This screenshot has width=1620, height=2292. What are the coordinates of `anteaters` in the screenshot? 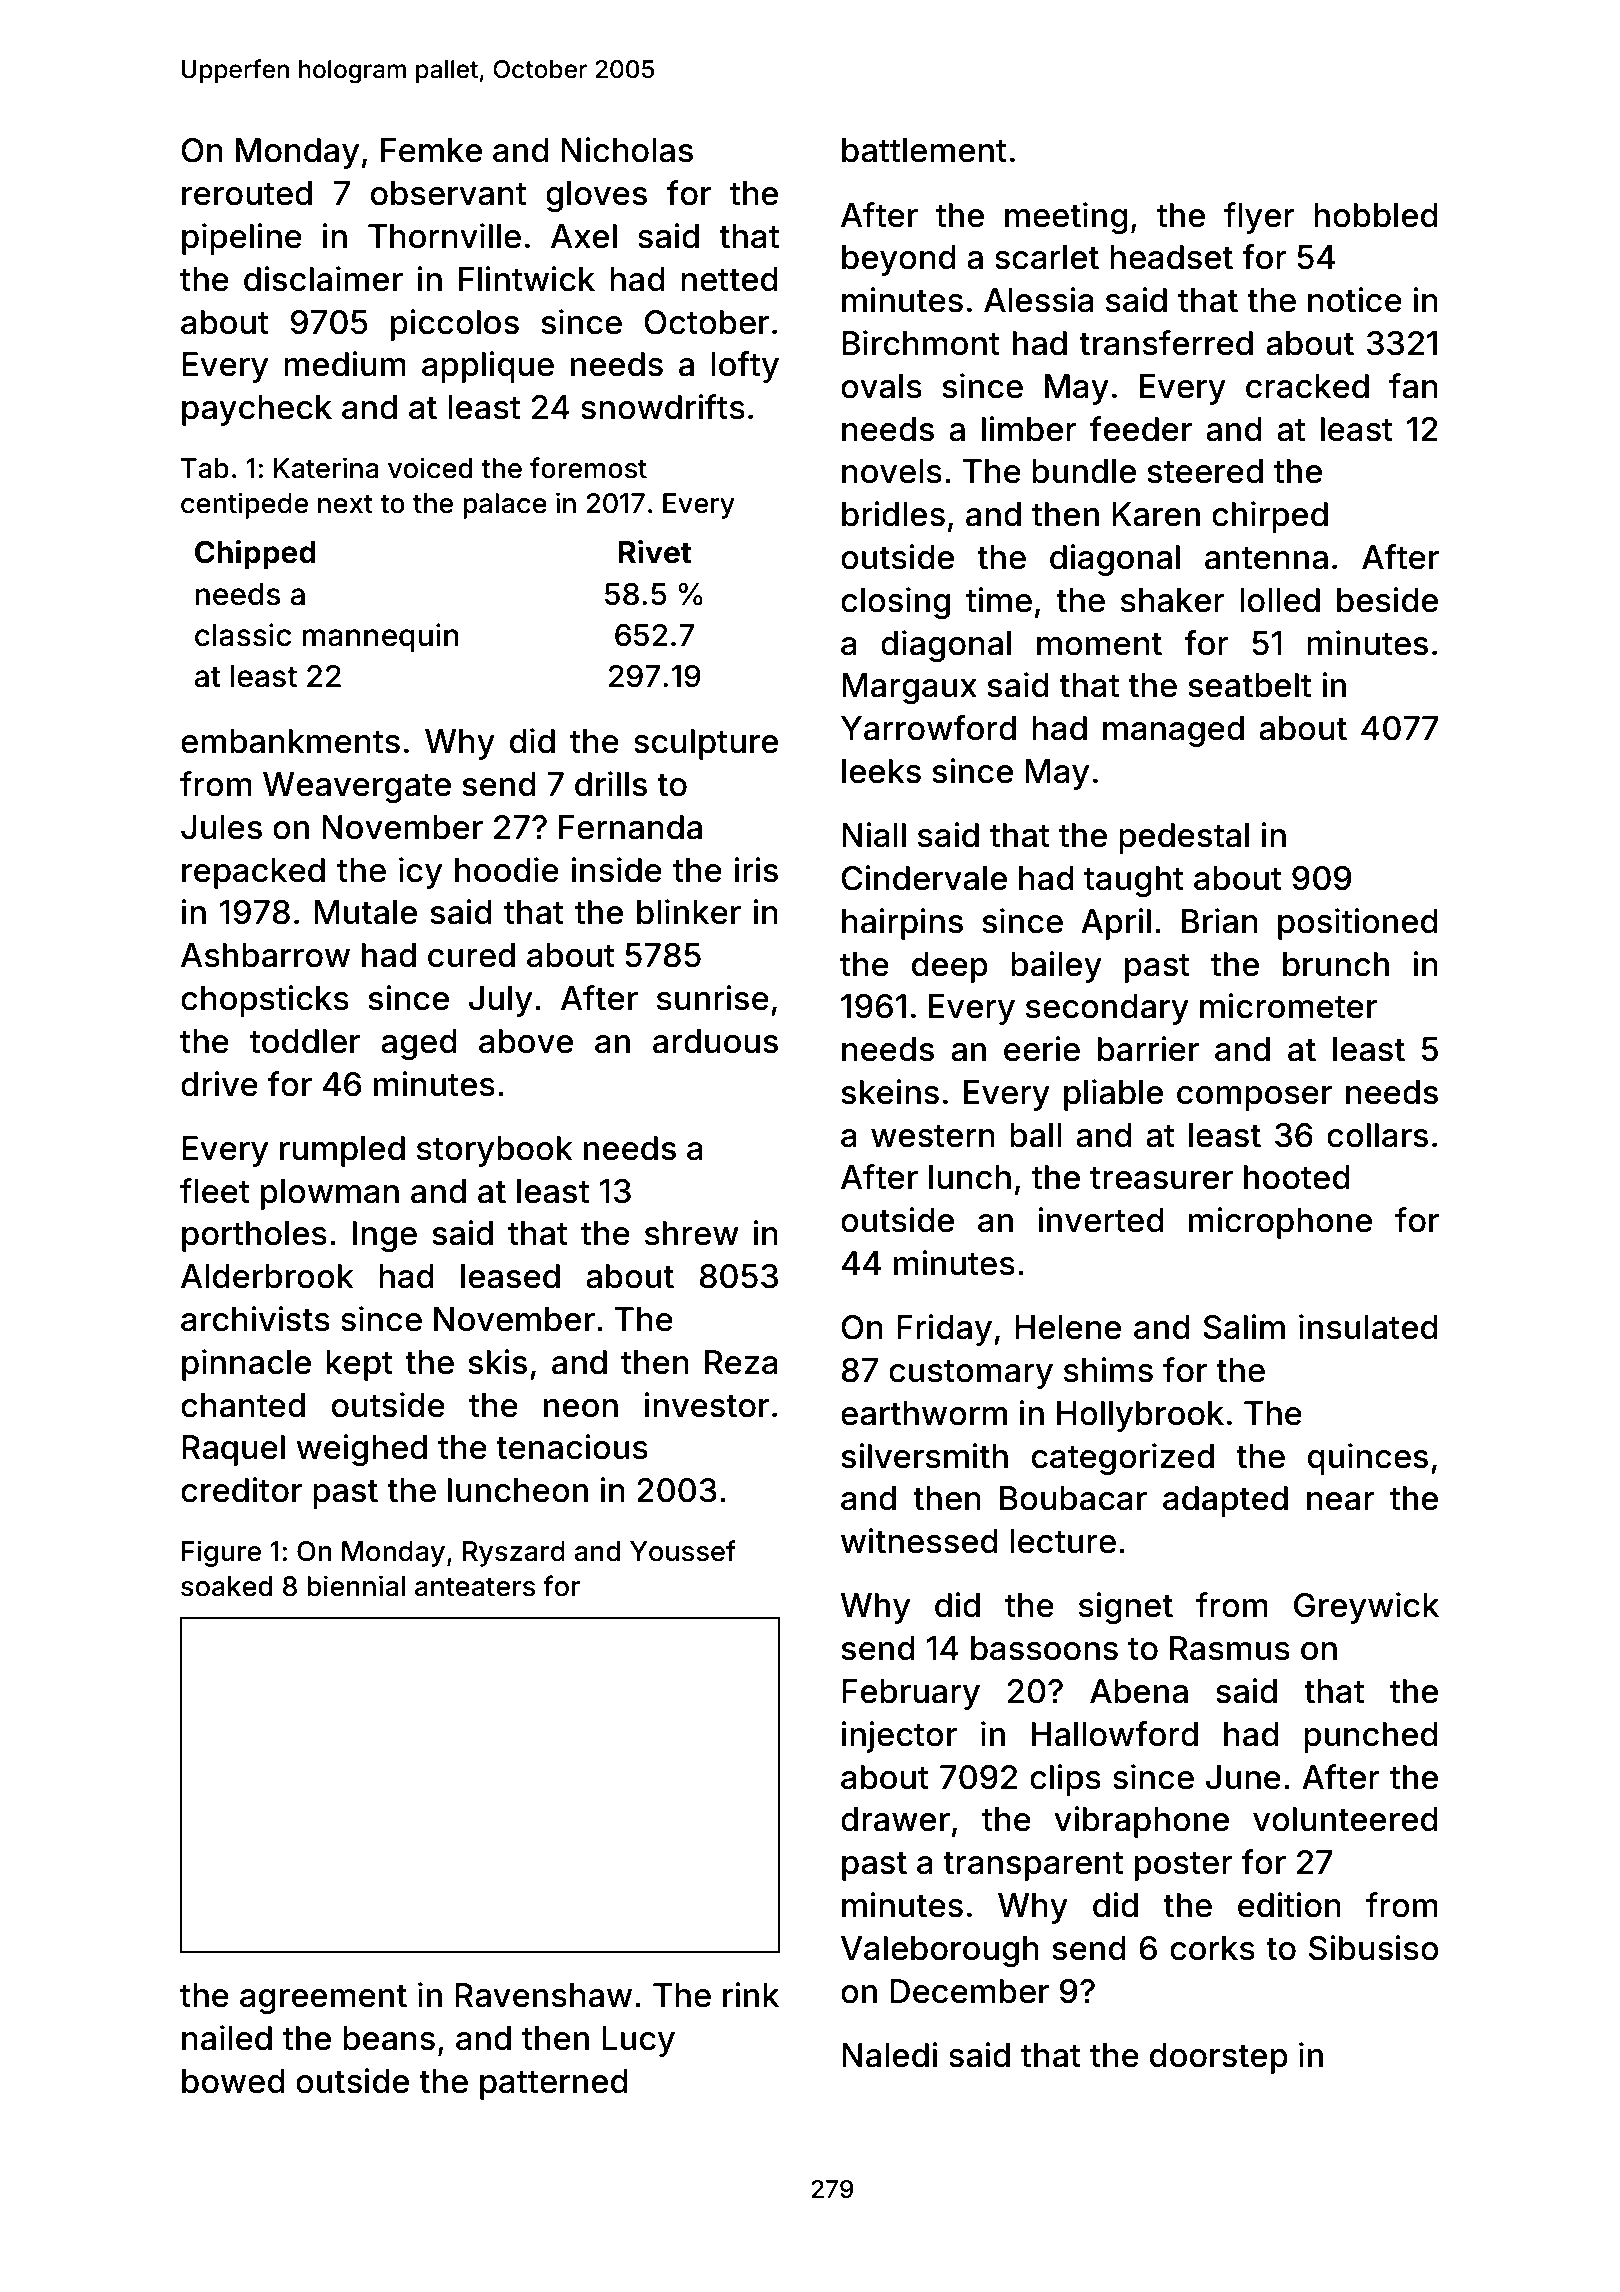 It's located at (475, 1587).
